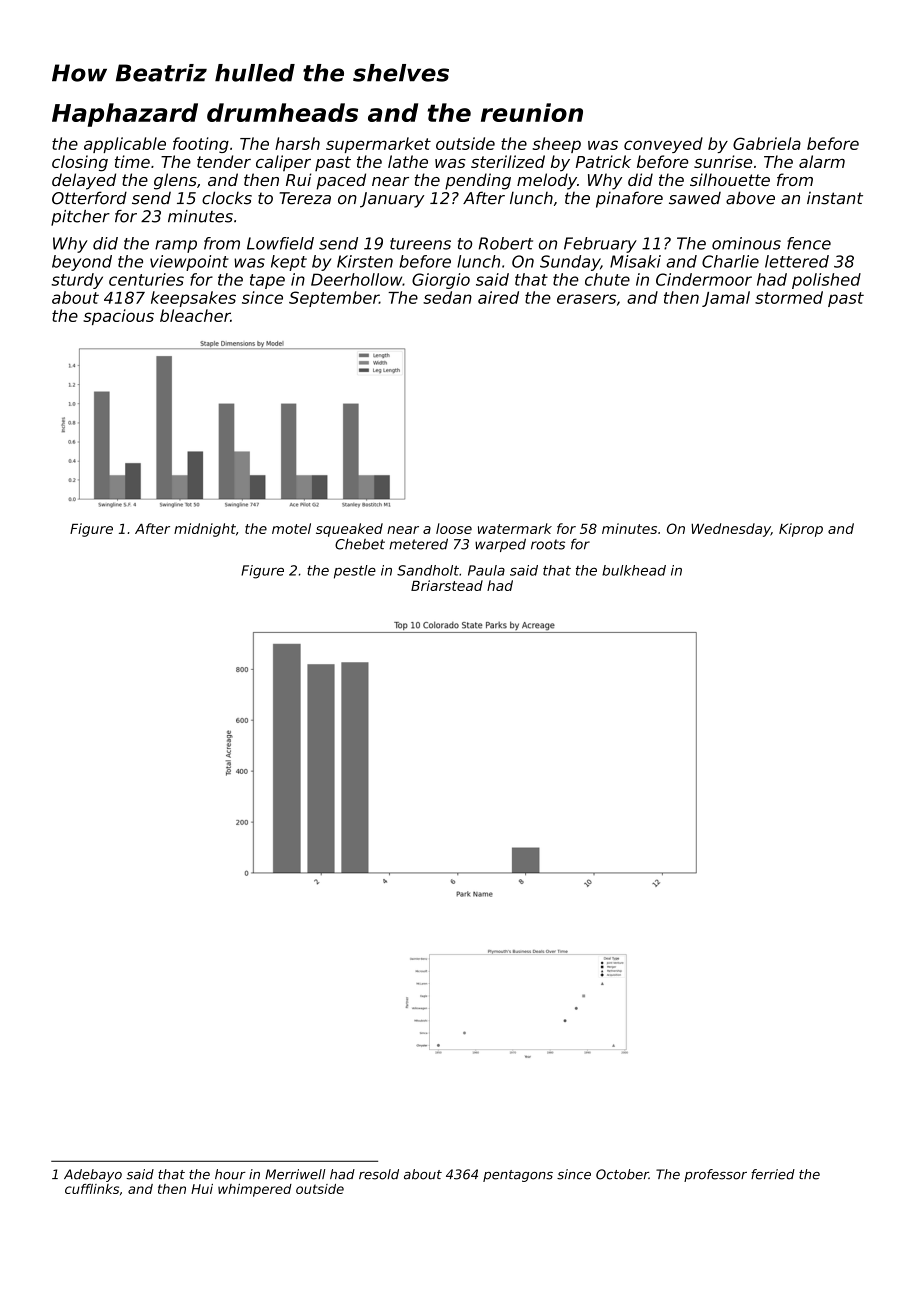 This image has width=924, height=1308. Describe the element at coordinates (801, 530) in the image. I see `Kiprop` at that location.
